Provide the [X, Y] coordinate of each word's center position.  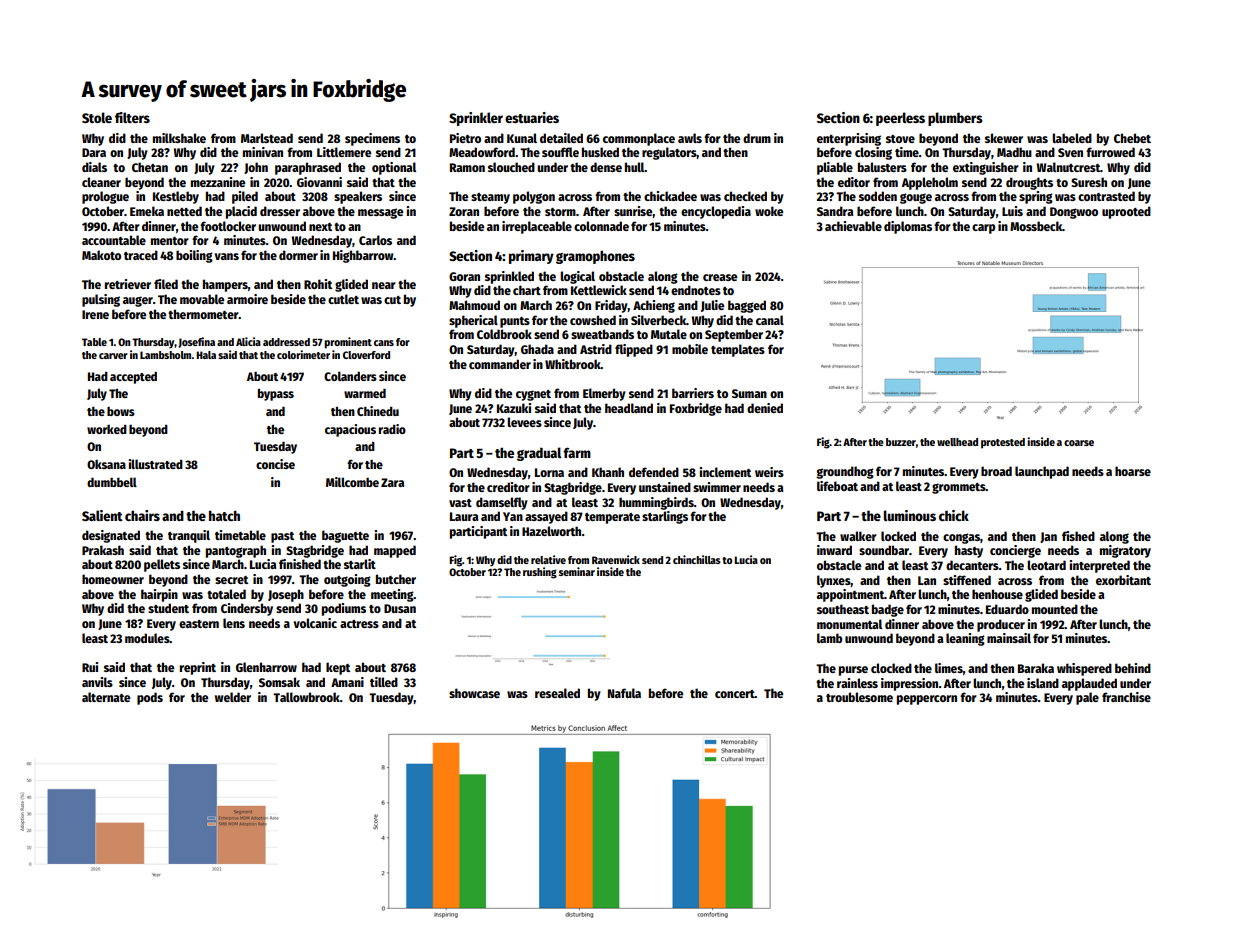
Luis [1012, 211]
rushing [540, 573]
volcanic [315, 623]
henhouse [997, 594]
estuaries [532, 117]
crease [720, 277]
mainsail [1009, 638]
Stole [97, 117]
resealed [557, 693]
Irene [95, 314]
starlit [360, 564]
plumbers [955, 119]
